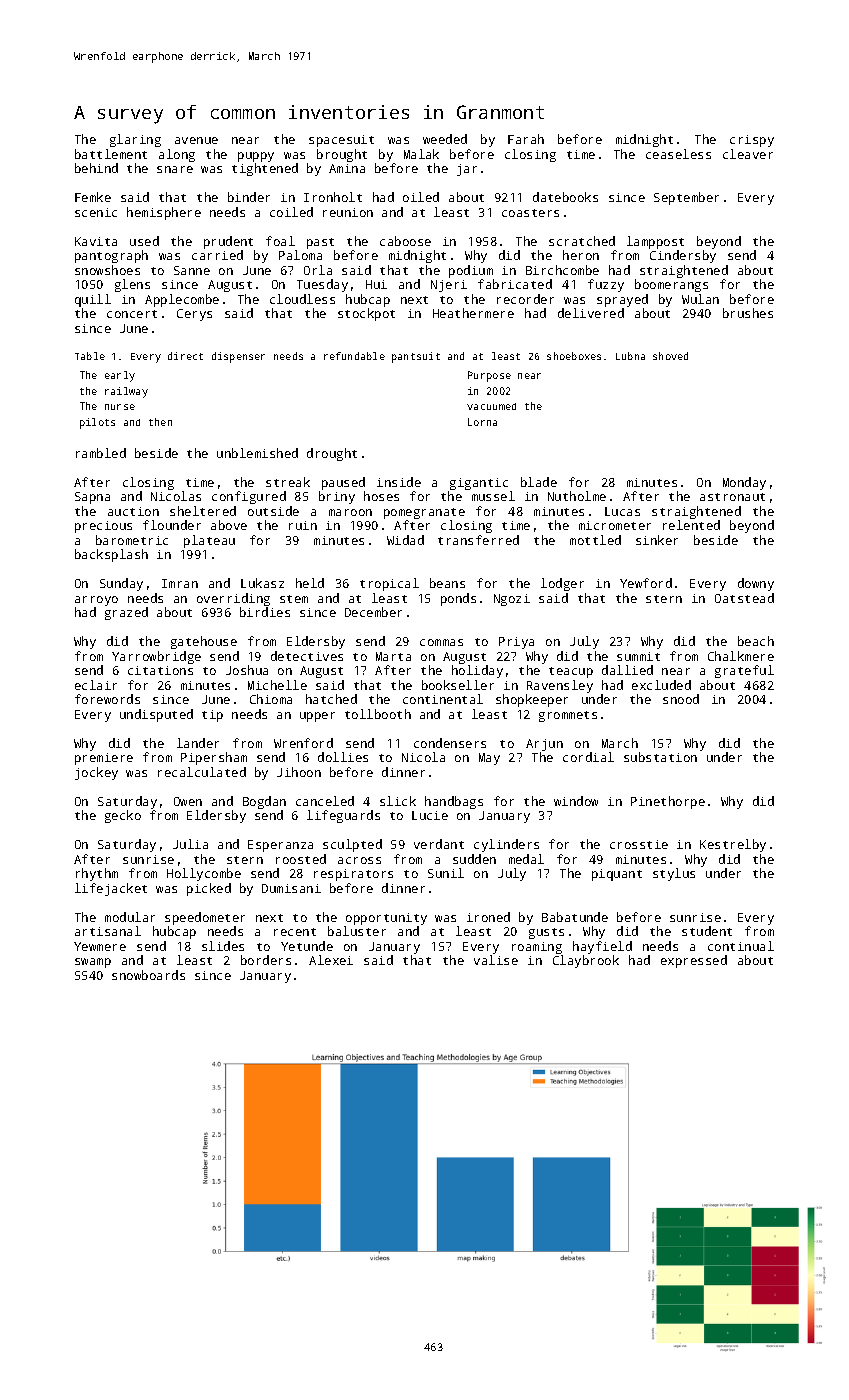 The image size is (849, 1400). What do you see at coordinates (212, 716) in the page?
I see `tip` at bounding box center [212, 716].
